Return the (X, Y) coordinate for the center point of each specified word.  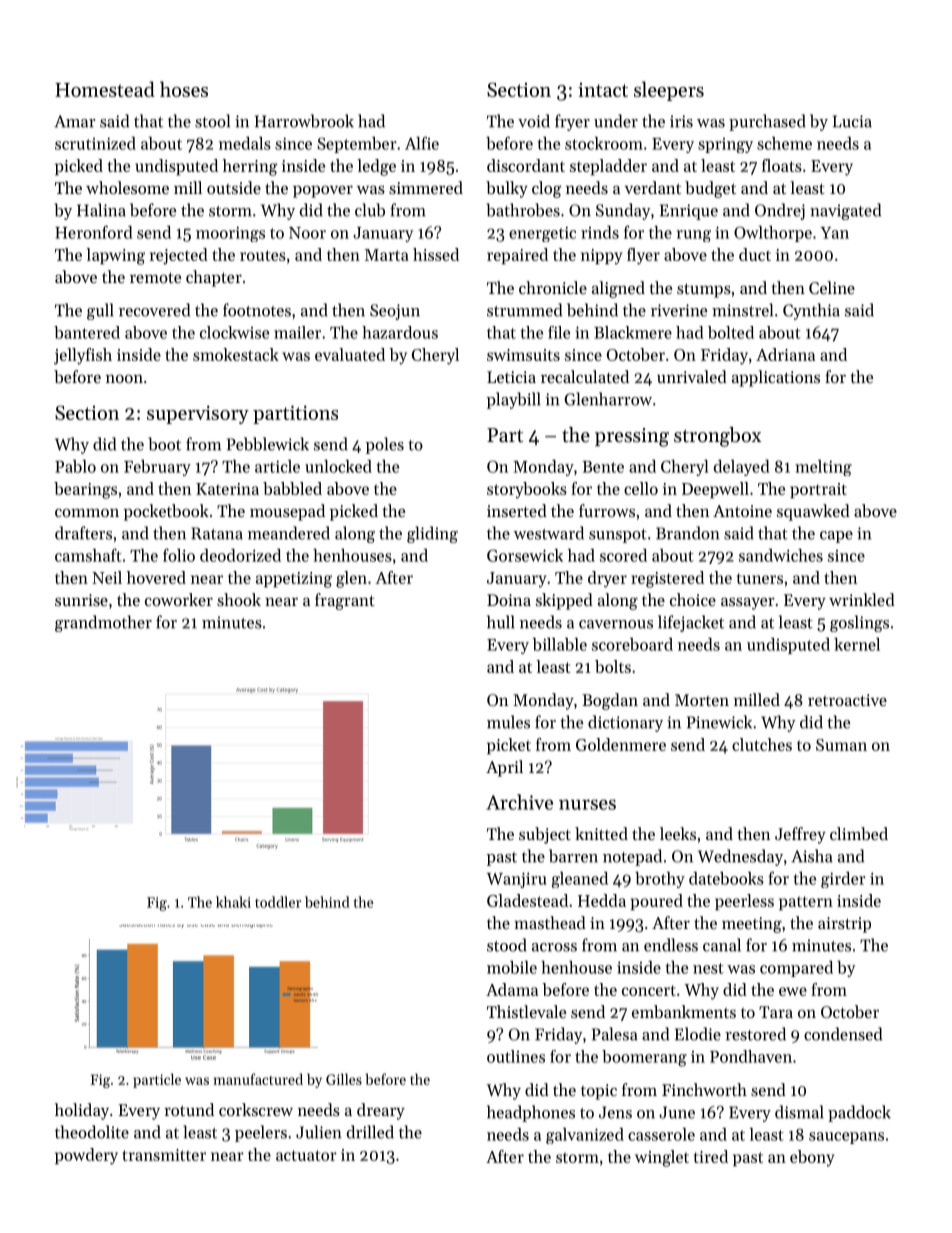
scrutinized (95, 143)
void (534, 121)
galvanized (585, 1136)
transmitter (164, 1155)
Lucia (852, 121)
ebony (812, 1158)
